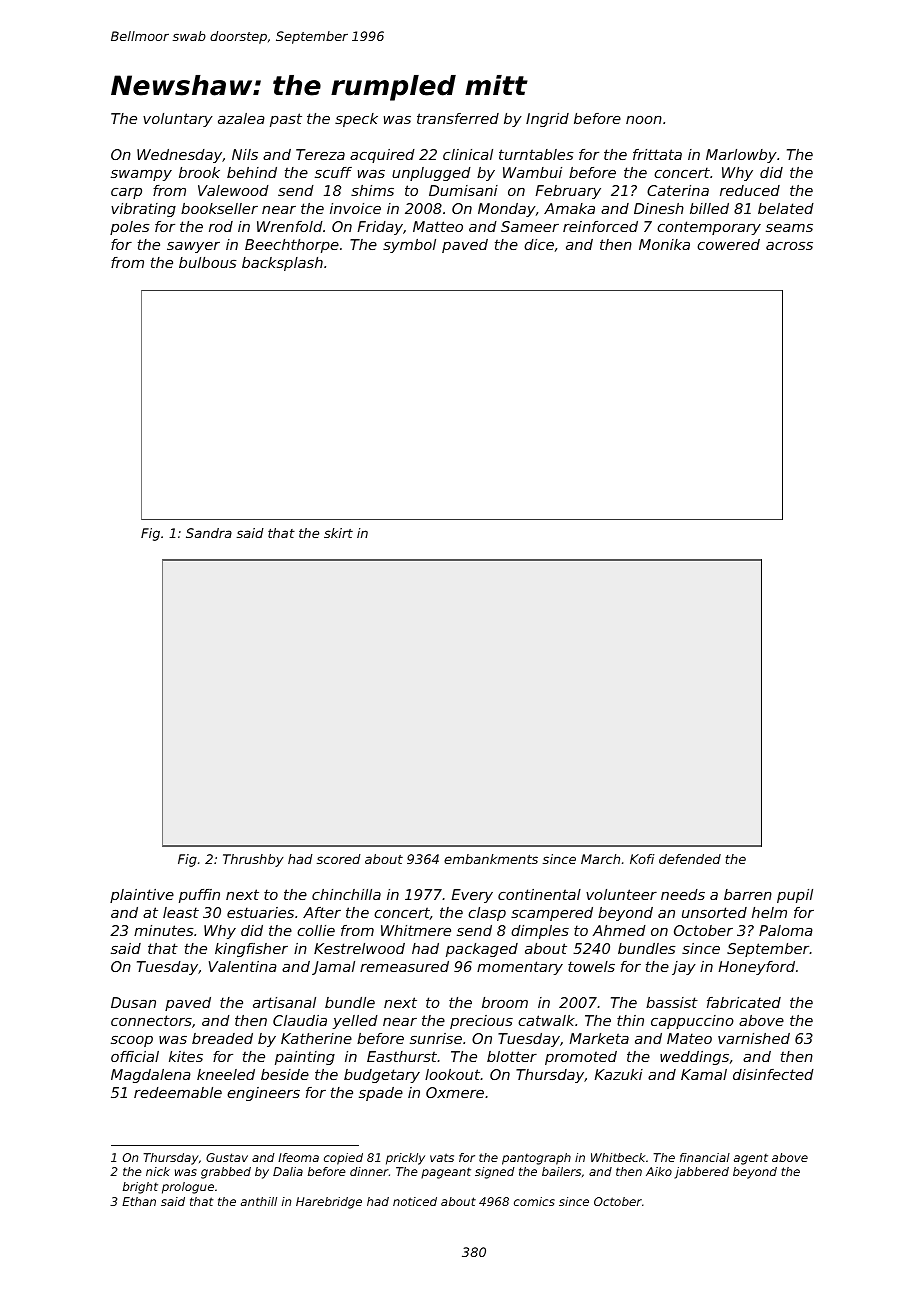 This screenshot has width=924, height=1308. I want to click on skirt, so click(338, 533).
